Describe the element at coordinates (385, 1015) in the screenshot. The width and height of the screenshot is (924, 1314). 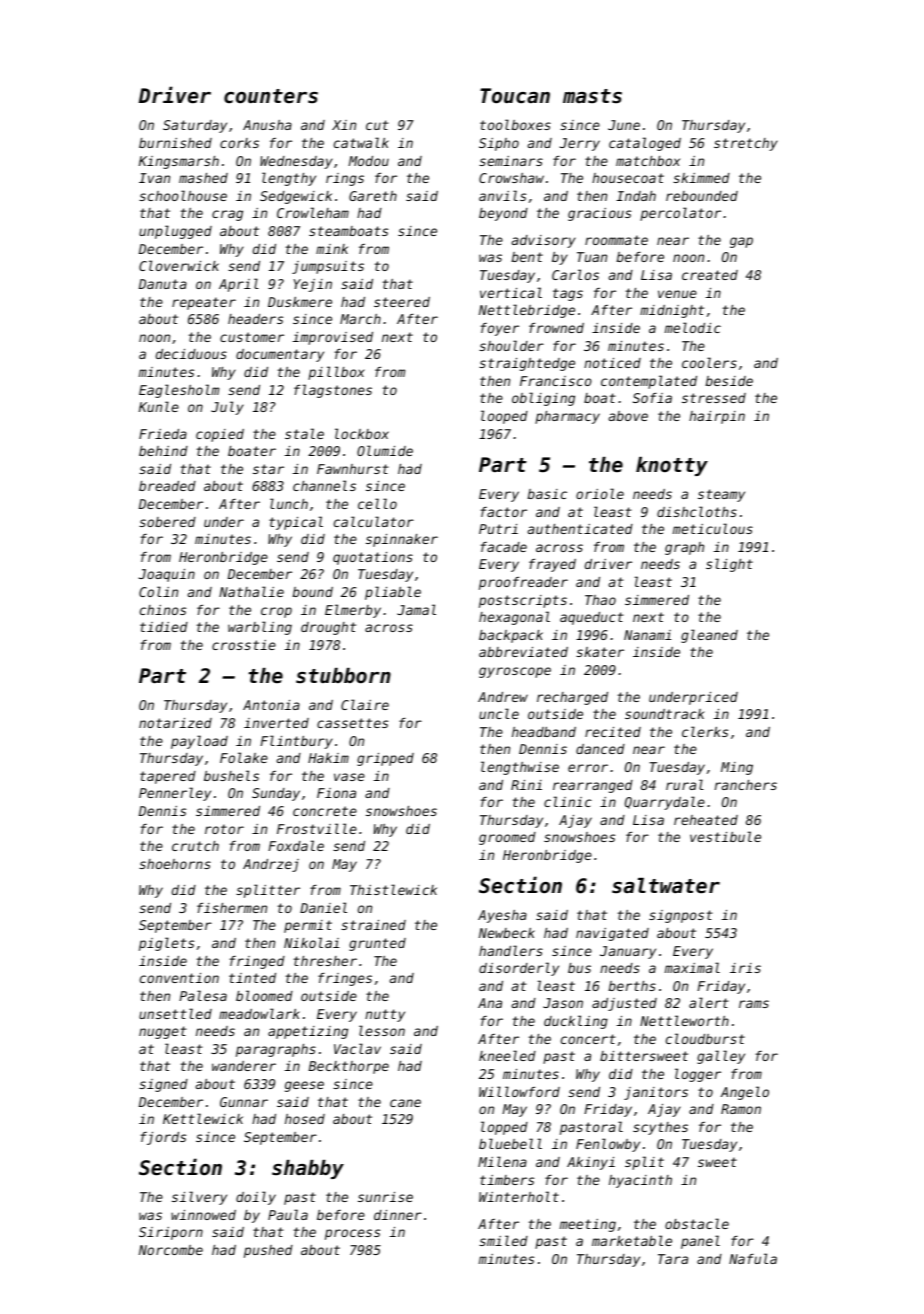
I see `nutty` at that location.
